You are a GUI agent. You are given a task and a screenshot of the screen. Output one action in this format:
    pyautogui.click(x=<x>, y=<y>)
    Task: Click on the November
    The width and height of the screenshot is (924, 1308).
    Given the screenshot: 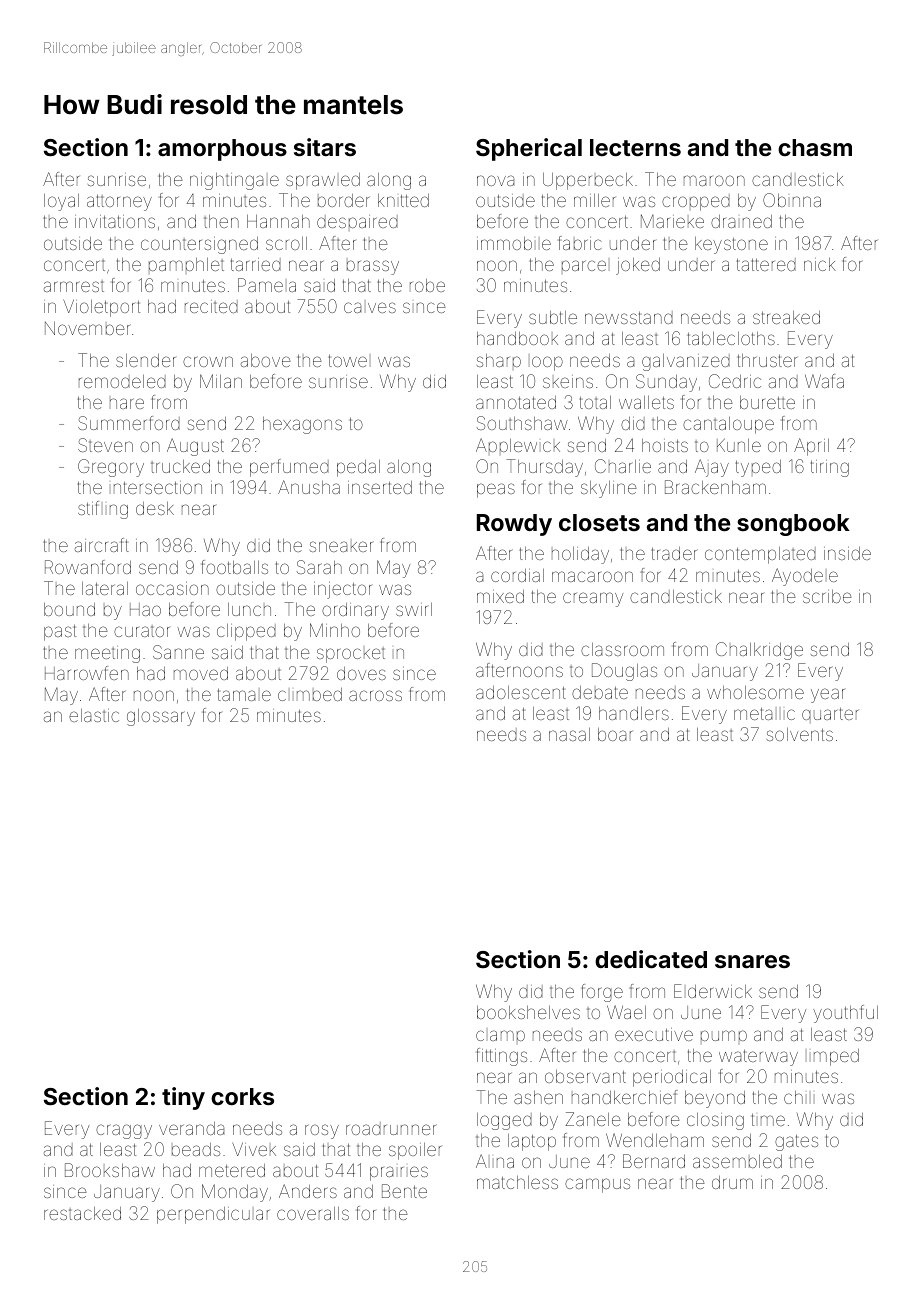 What is the action you would take?
    pyautogui.click(x=88, y=328)
